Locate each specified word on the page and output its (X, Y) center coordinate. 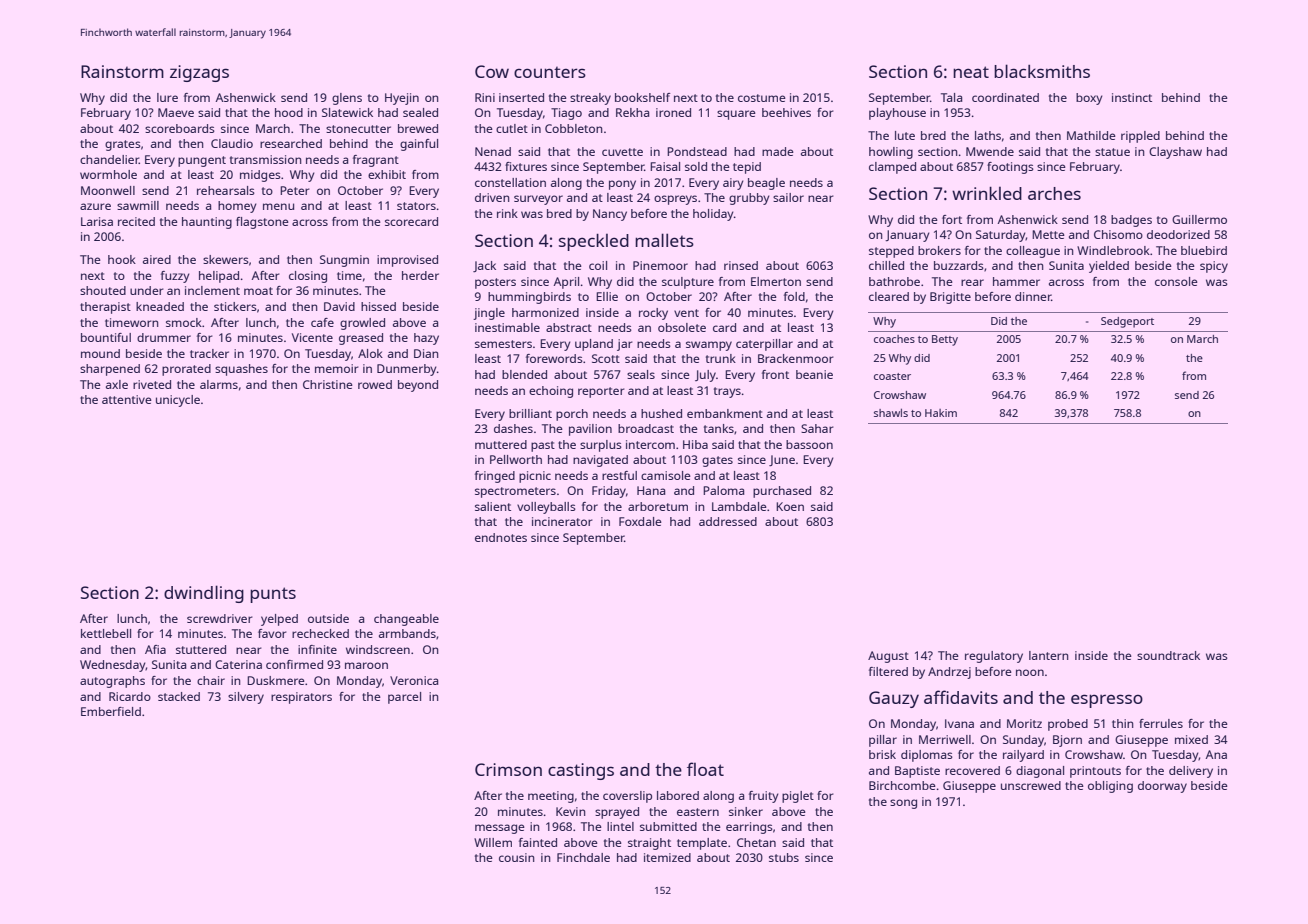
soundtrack (1168, 655)
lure (167, 97)
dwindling (204, 594)
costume (762, 98)
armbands (407, 633)
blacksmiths (1042, 71)
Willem (493, 842)
